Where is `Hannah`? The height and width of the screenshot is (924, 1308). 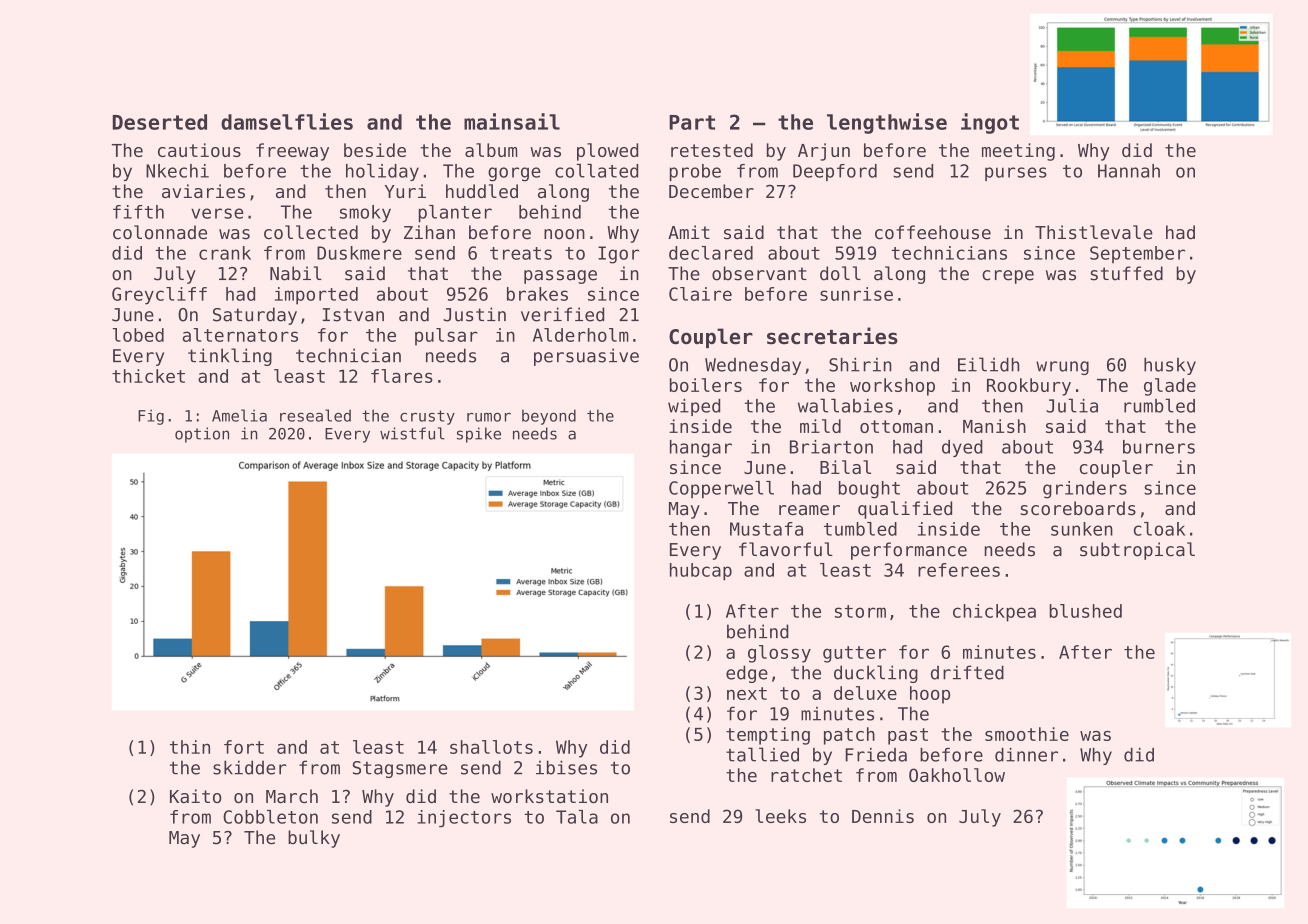 Hannah is located at coordinates (1129, 171).
